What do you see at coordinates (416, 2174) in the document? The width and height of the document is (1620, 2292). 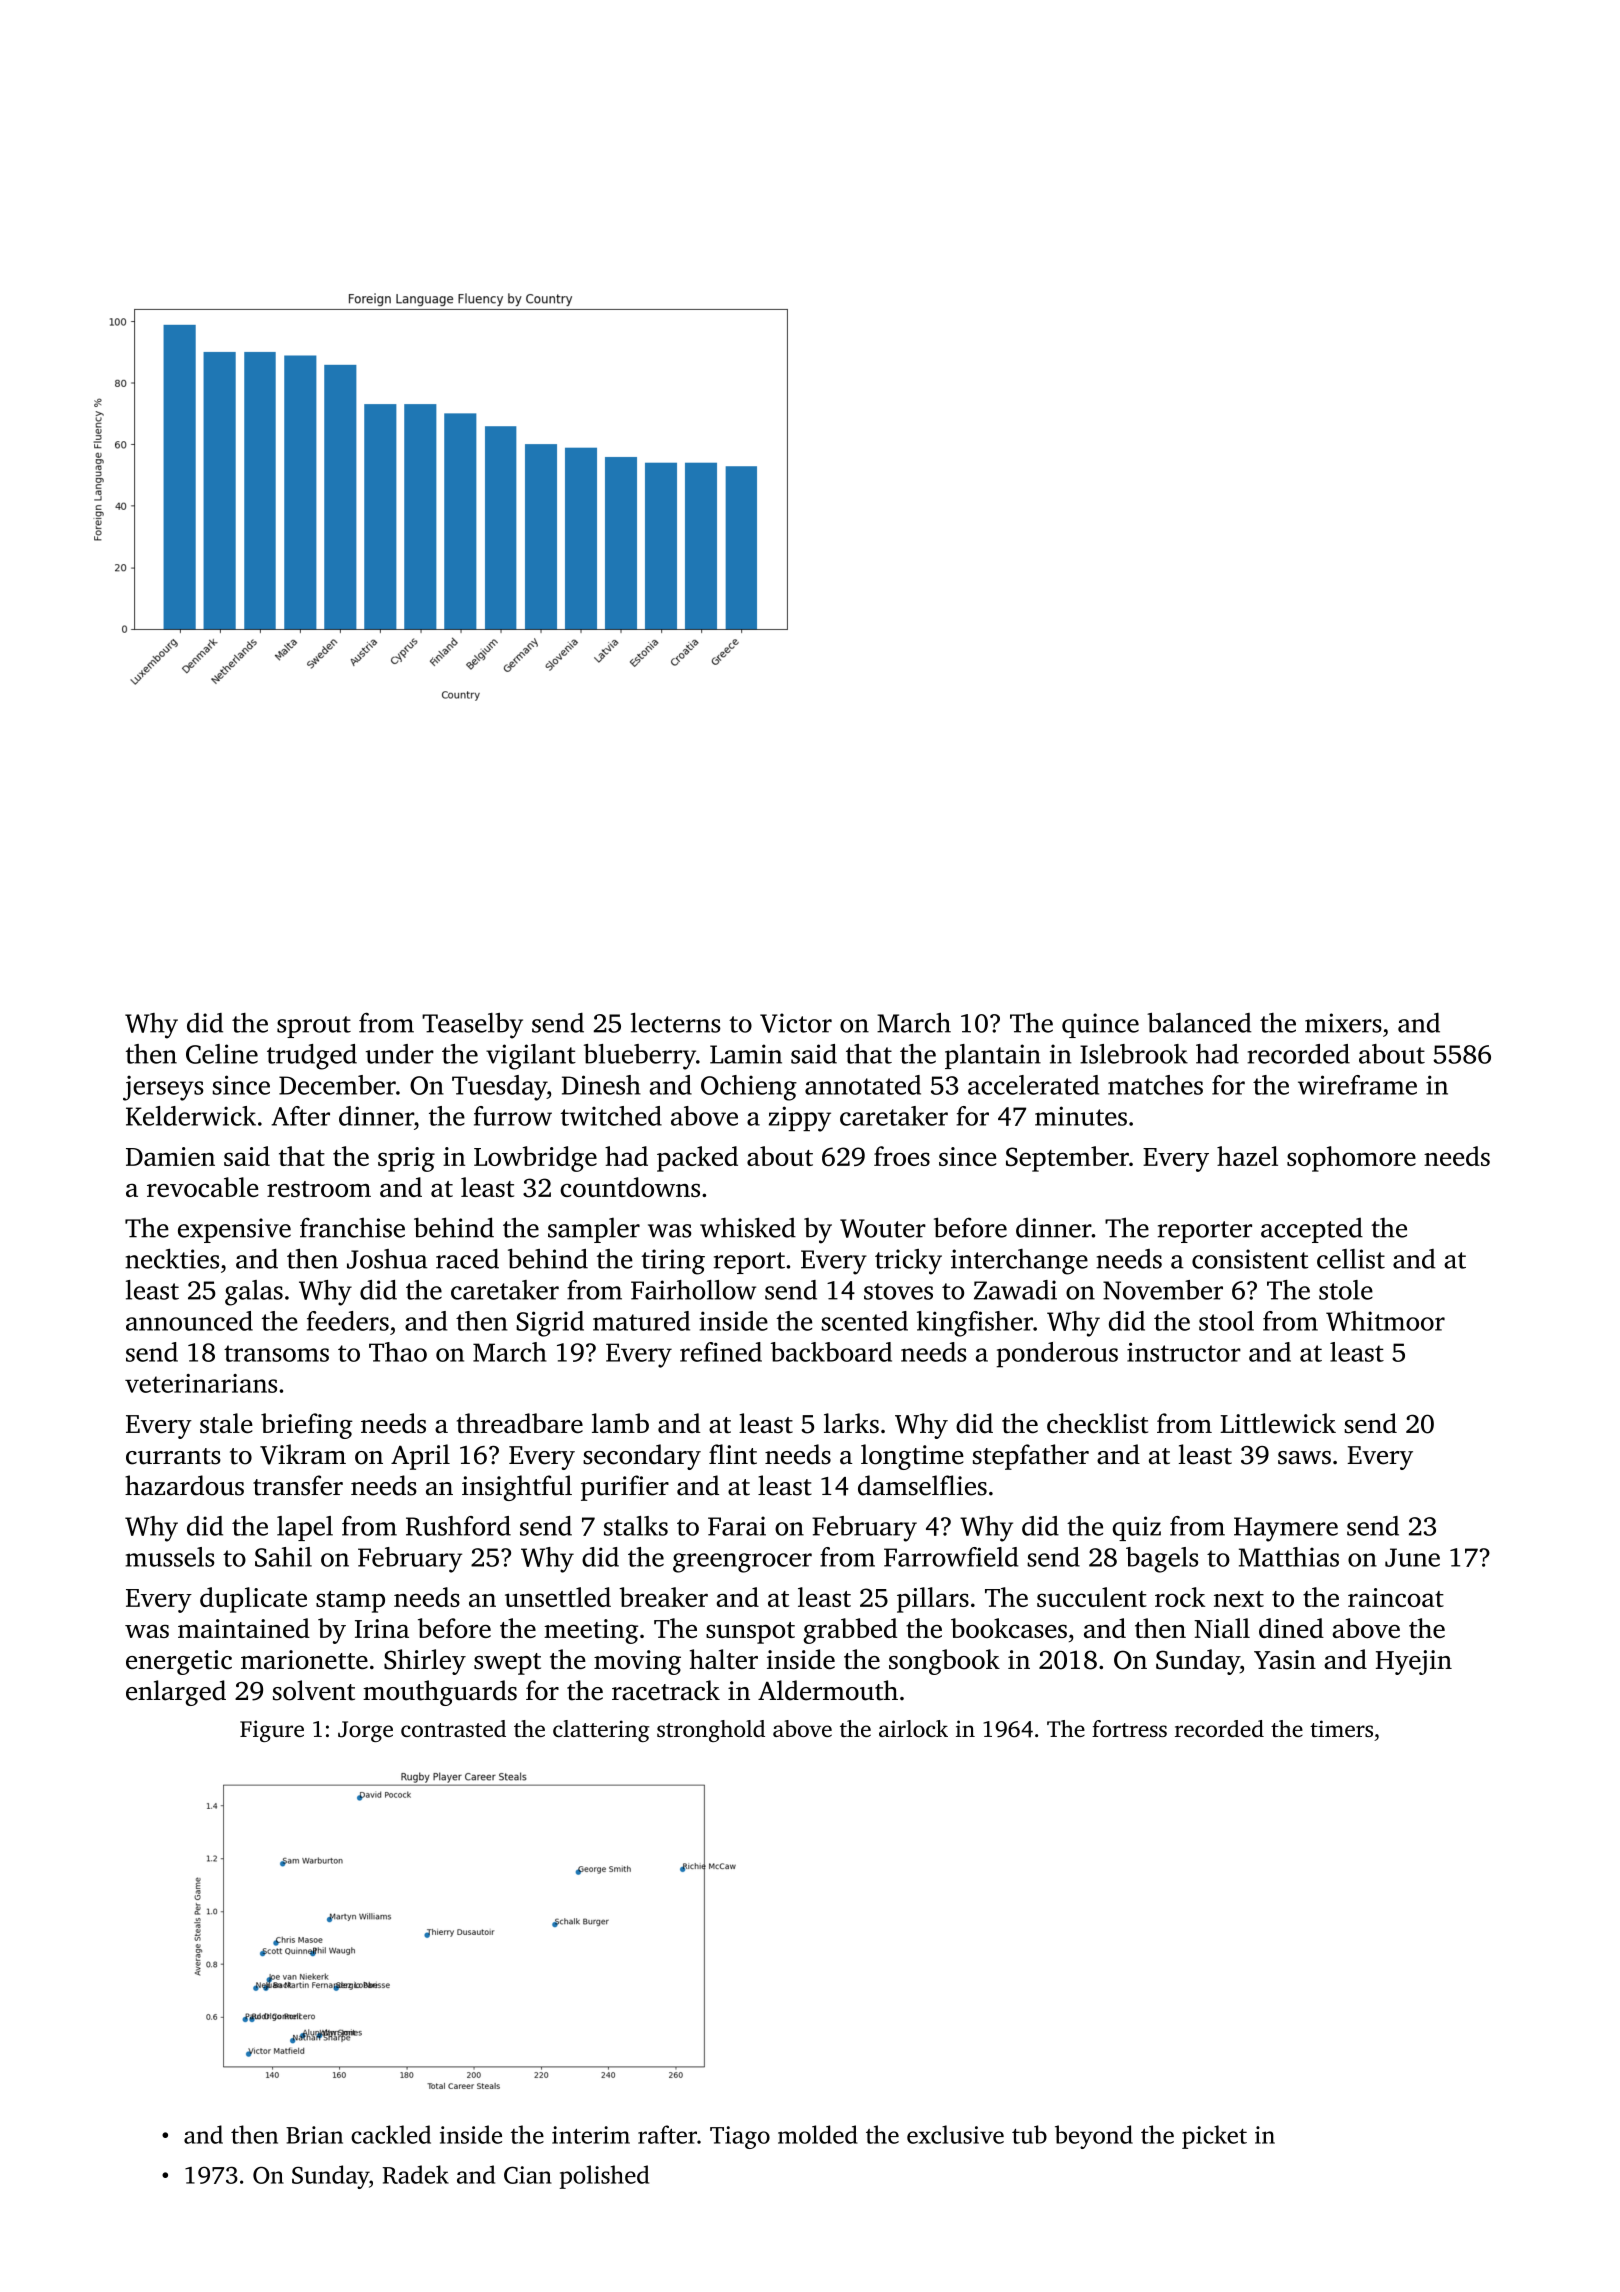 I see `Radek` at bounding box center [416, 2174].
